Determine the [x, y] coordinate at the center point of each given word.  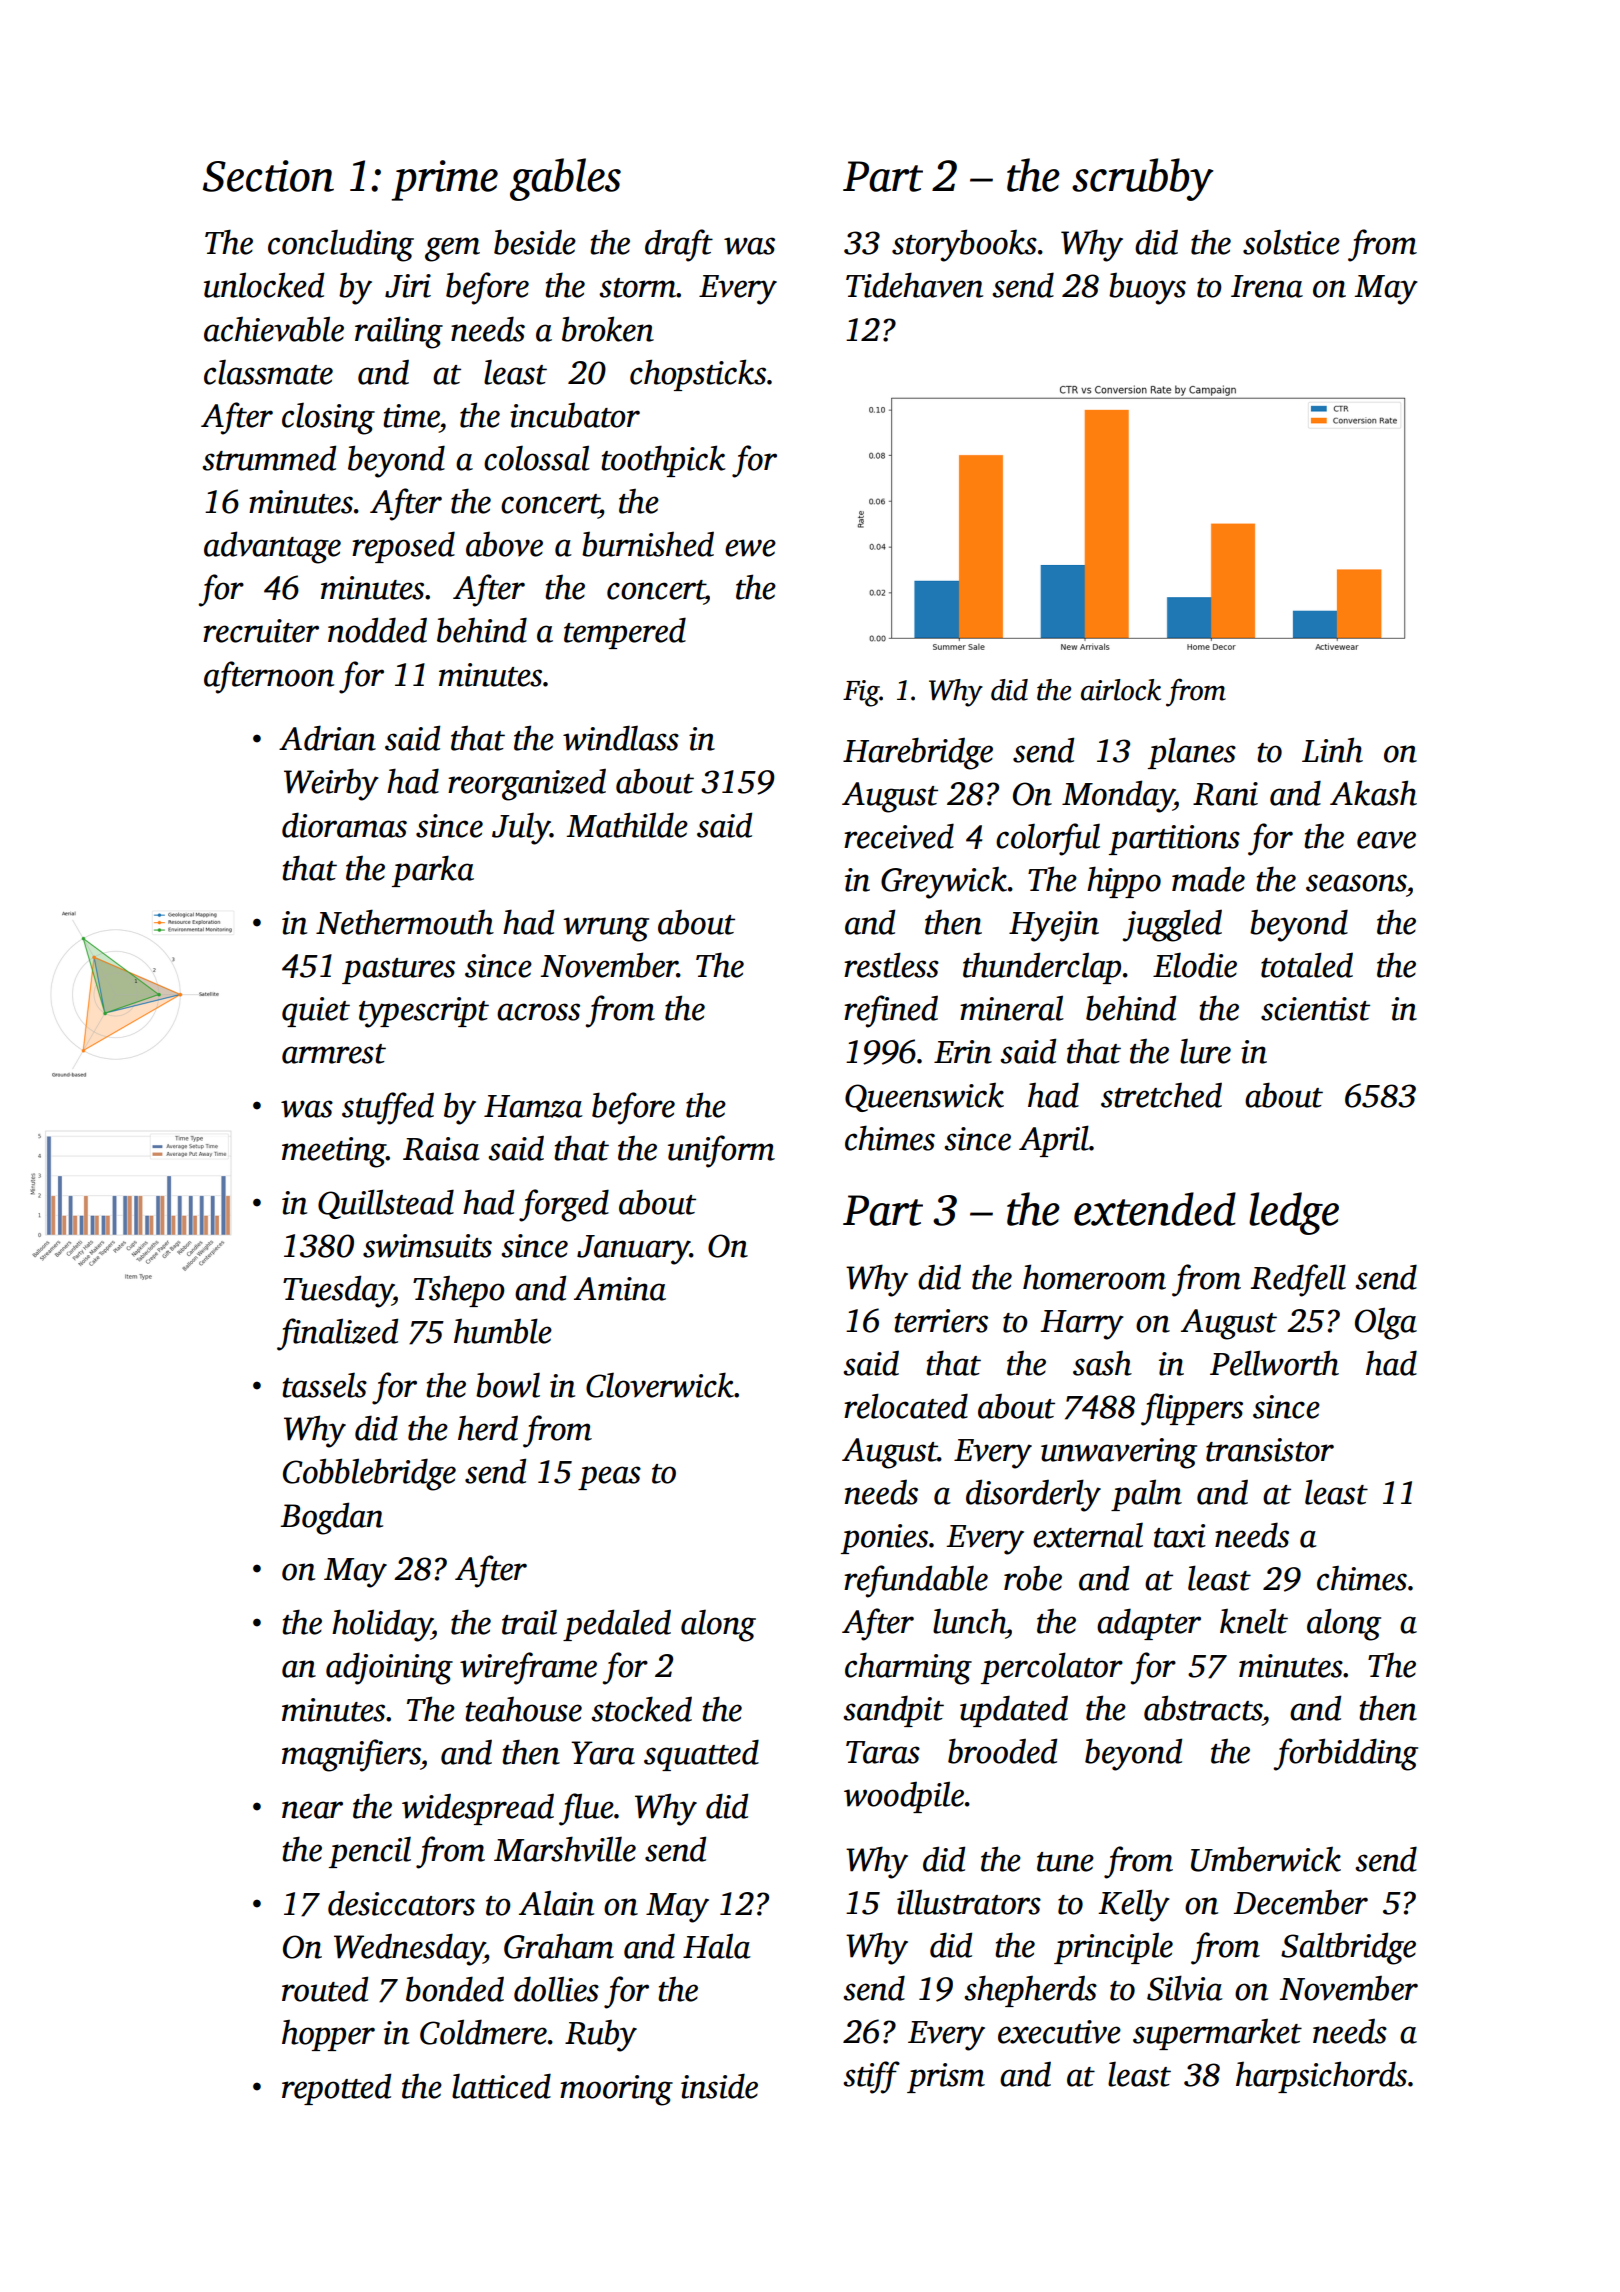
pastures [398, 971]
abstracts [1203, 1708]
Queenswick [924, 1097]
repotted [336, 2089]
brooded [1002, 1751]
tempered [625, 633]
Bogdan [331, 1518]
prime [444, 180]
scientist [1315, 1009]
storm [637, 288]
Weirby [331, 784]
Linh [1332, 750]
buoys [1147, 289]
